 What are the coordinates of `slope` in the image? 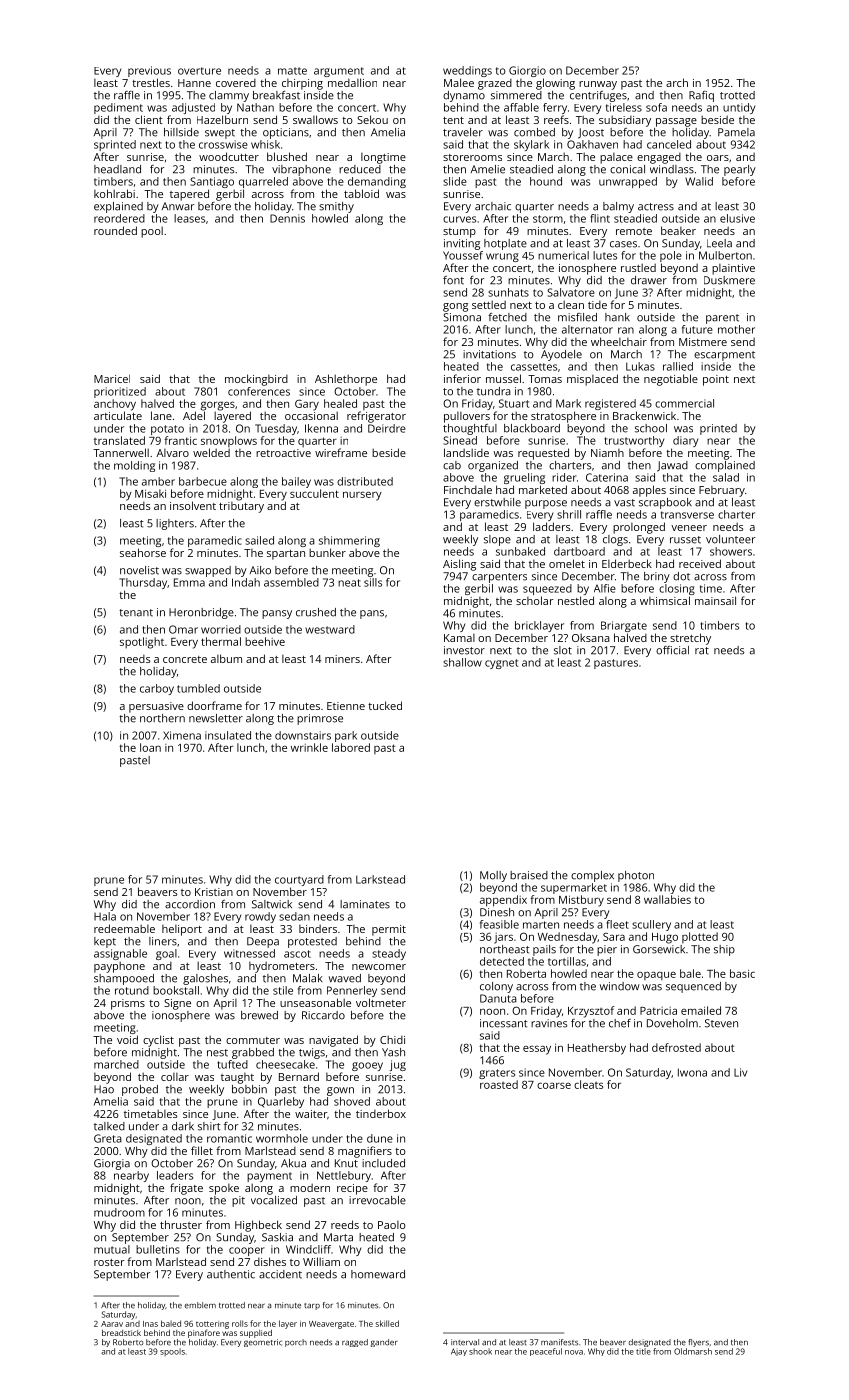 It's located at (497, 540).
